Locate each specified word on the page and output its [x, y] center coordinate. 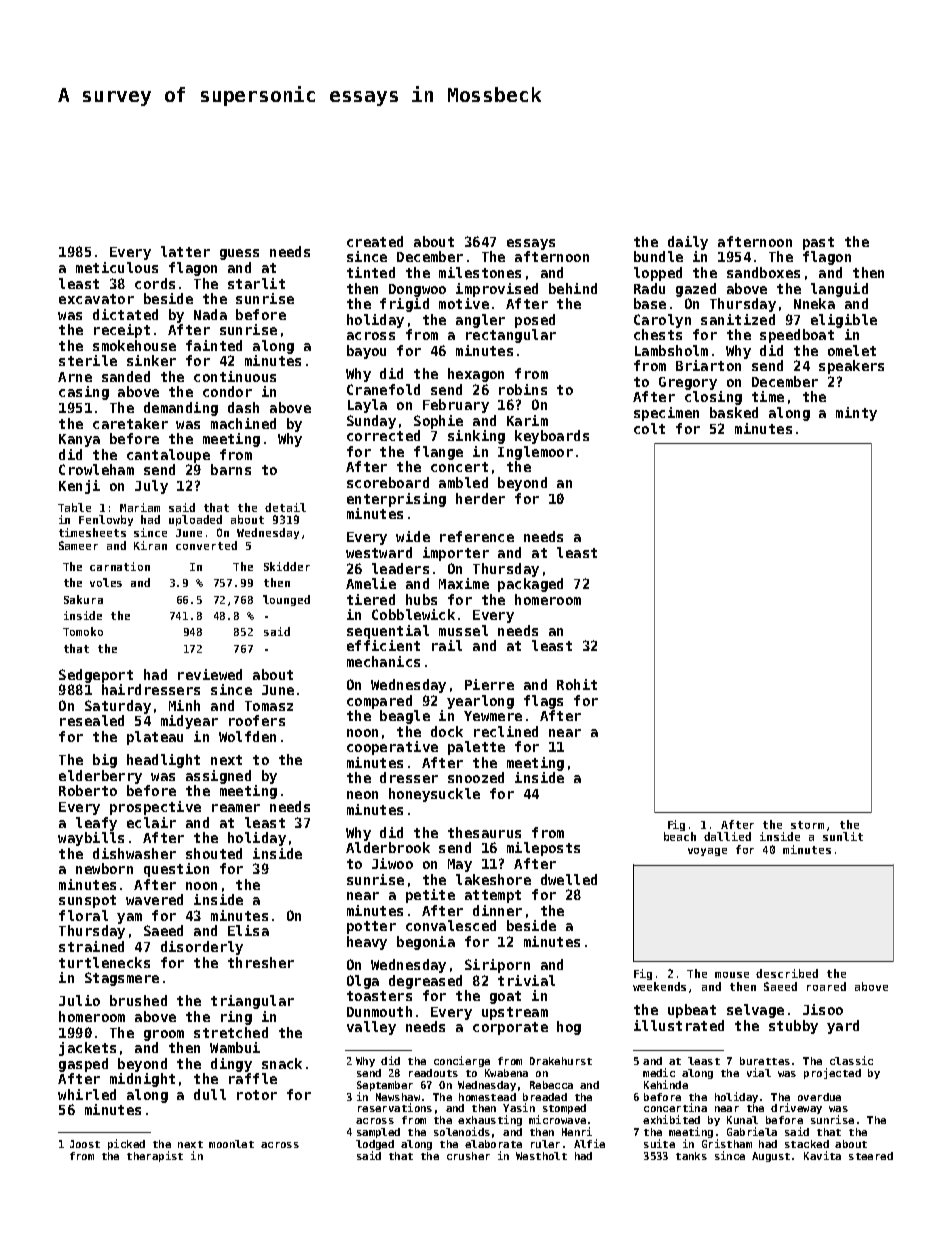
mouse [732, 975]
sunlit [843, 836]
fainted [214, 345]
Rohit [577, 684]
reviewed [210, 674]
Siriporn [497, 966]
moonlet [231, 1144]
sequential [388, 632]
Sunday [371, 422]
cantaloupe [168, 456]
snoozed [476, 777]
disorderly [202, 948]
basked [734, 412]
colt [649, 428]
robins [523, 389]
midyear [189, 722]
